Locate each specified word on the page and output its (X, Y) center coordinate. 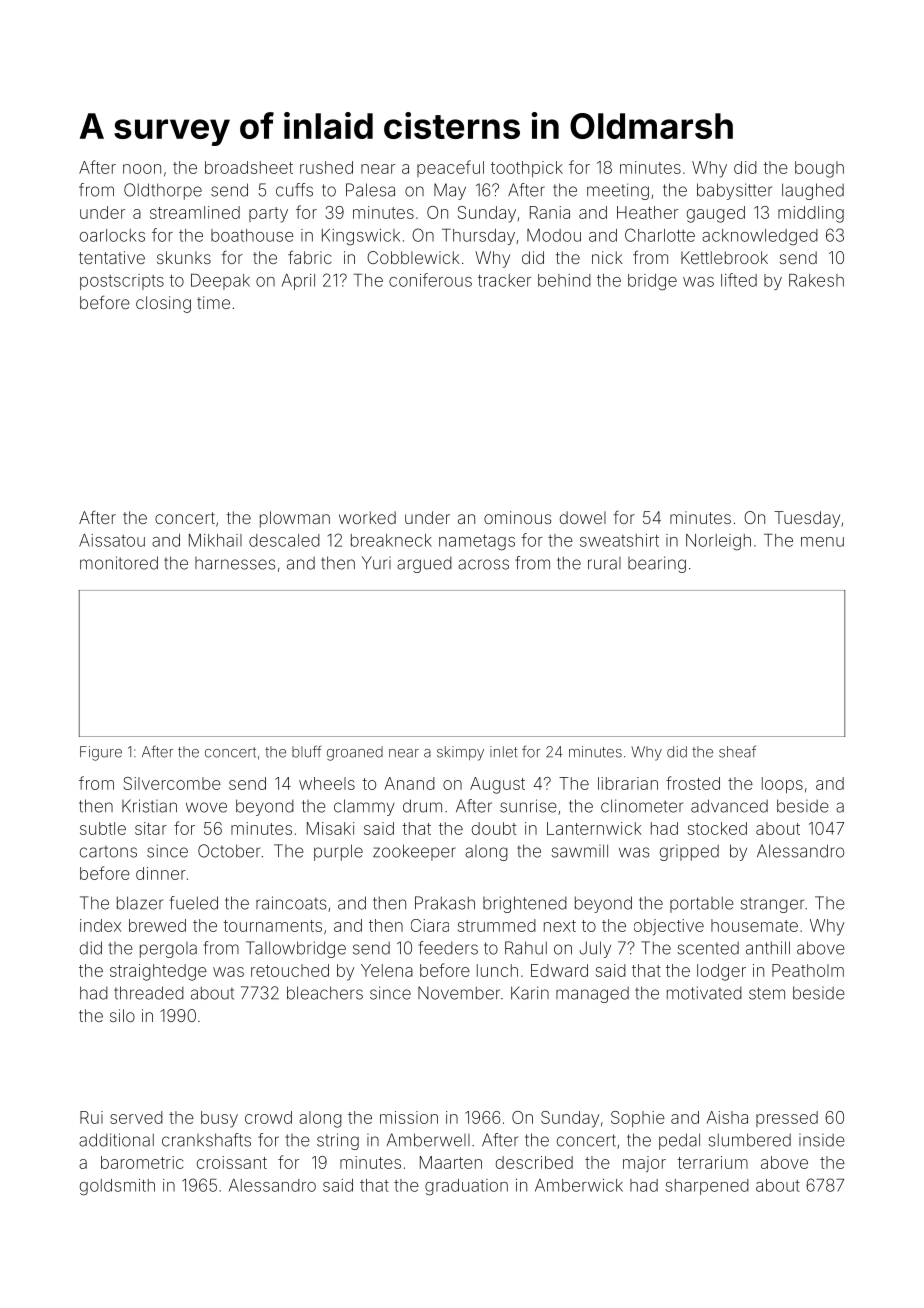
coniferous (430, 280)
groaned (355, 753)
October (229, 851)
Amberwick (579, 1185)
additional (116, 1140)
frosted (693, 783)
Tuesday (807, 519)
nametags (477, 543)
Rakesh (816, 280)
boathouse (252, 235)
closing (163, 304)
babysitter (734, 191)
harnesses (235, 563)
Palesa (370, 190)
